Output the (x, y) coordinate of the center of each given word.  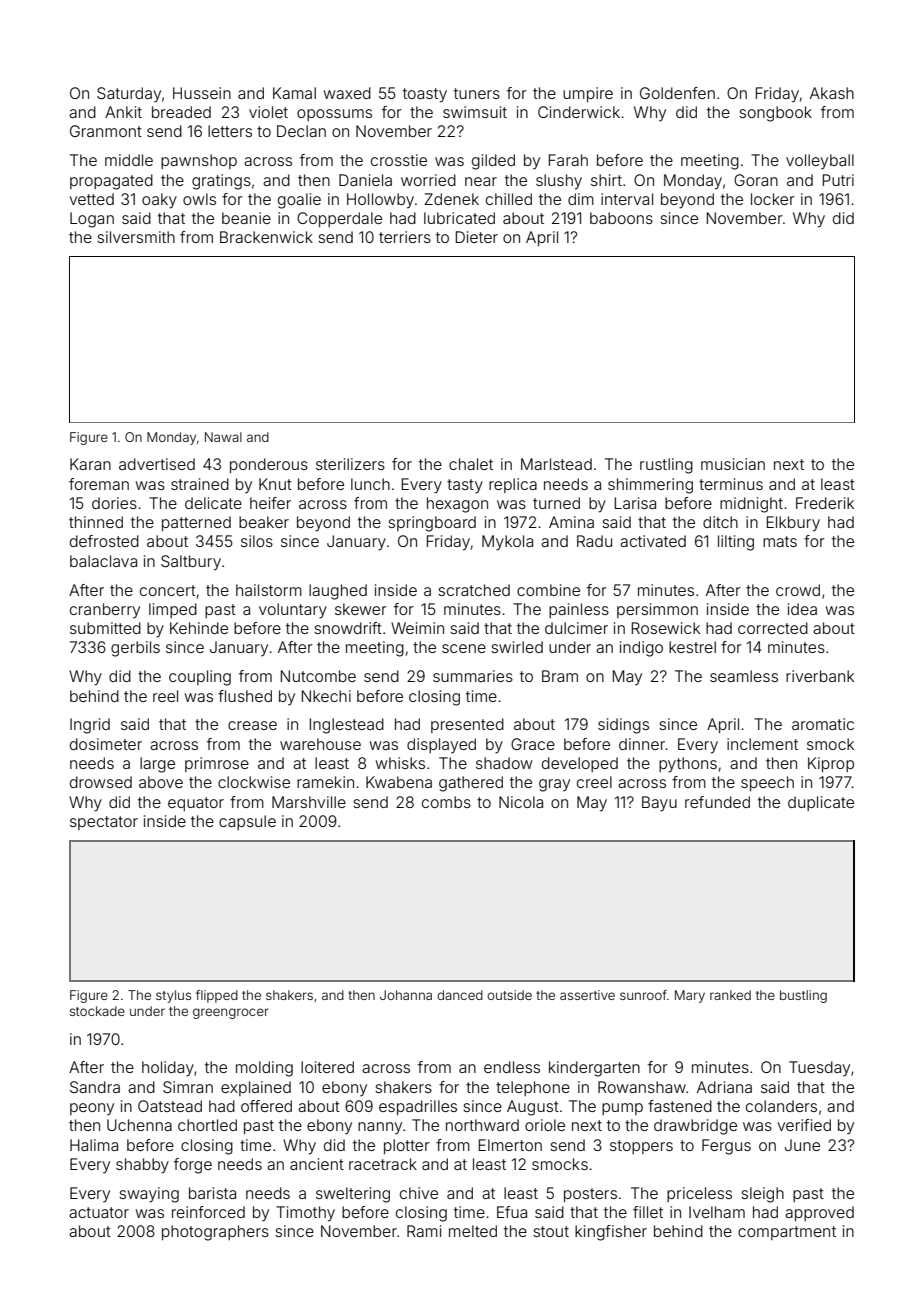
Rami (424, 1231)
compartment (787, 1233)
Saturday (129, 95)
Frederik (825, 503)
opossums (334, 115)
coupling (200, 678)
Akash (832, 93)
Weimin (417, 628)
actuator (99, 1212)
